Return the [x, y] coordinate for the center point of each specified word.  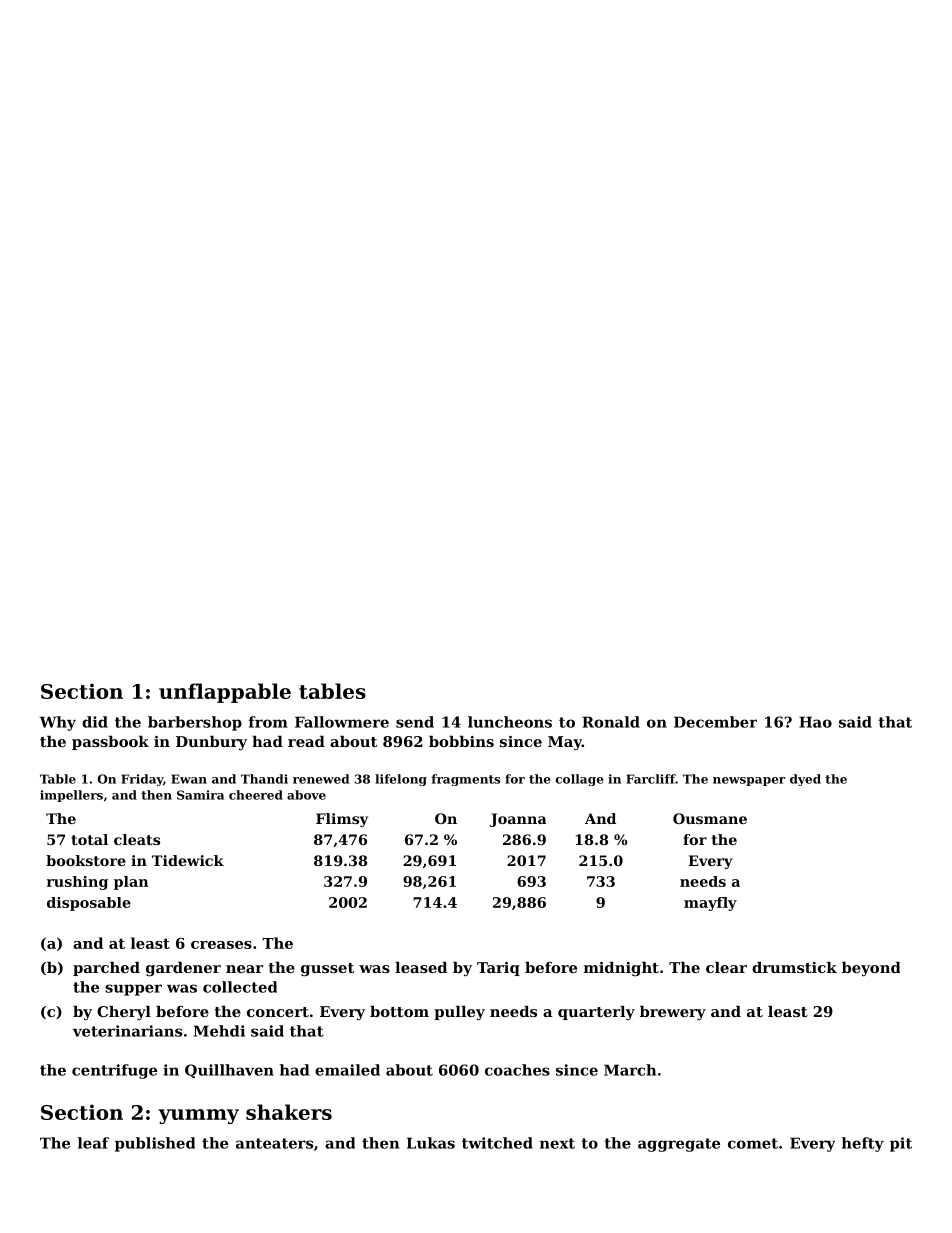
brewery [673, 1013]
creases [221, 945]
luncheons [510, 722]
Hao [815, 722]
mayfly [710, 904]
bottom [399, 1011]
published [155, 1144]
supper [133, 990]
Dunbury [211, 743]
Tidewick [188, 860]
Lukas [431, 1143]
